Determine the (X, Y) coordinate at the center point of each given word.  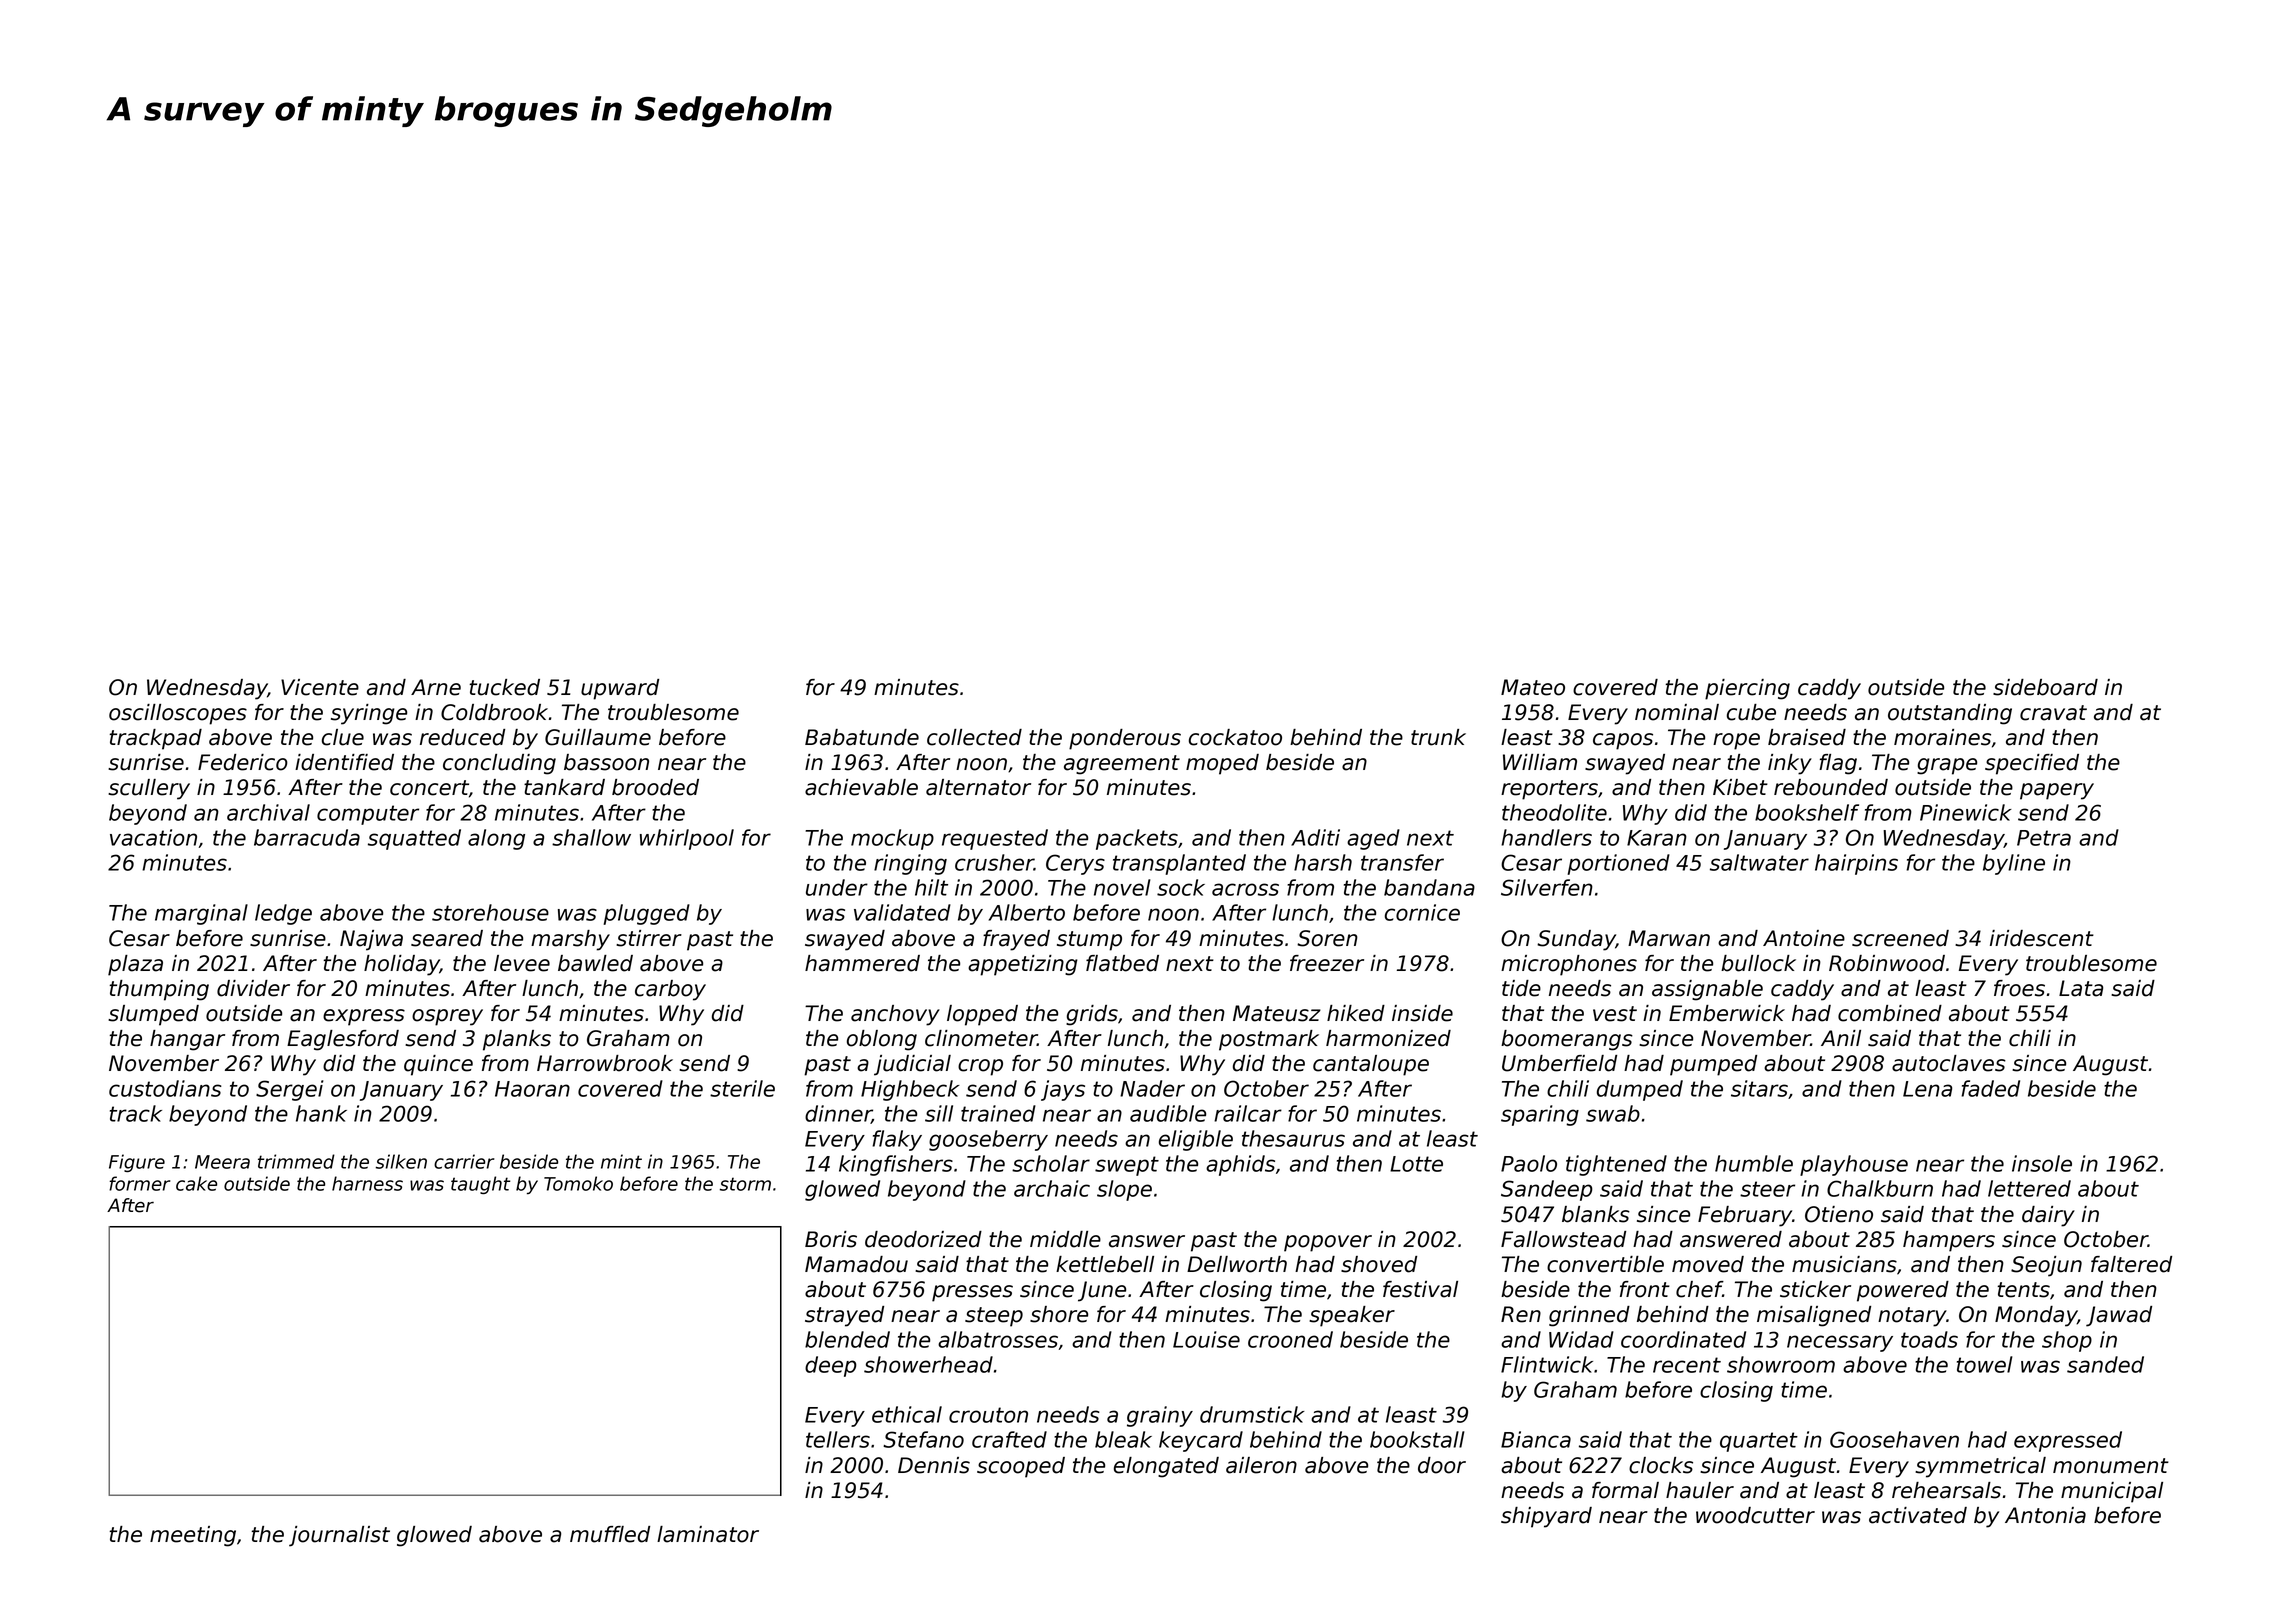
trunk (1438, 737)
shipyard (1546, 1517)
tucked (504, 687)
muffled (610, 1534)
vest (1615, 1014)
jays (1063, 1090)
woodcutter (1755, 1515)
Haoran (532, 1089)
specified (2032, 764)
